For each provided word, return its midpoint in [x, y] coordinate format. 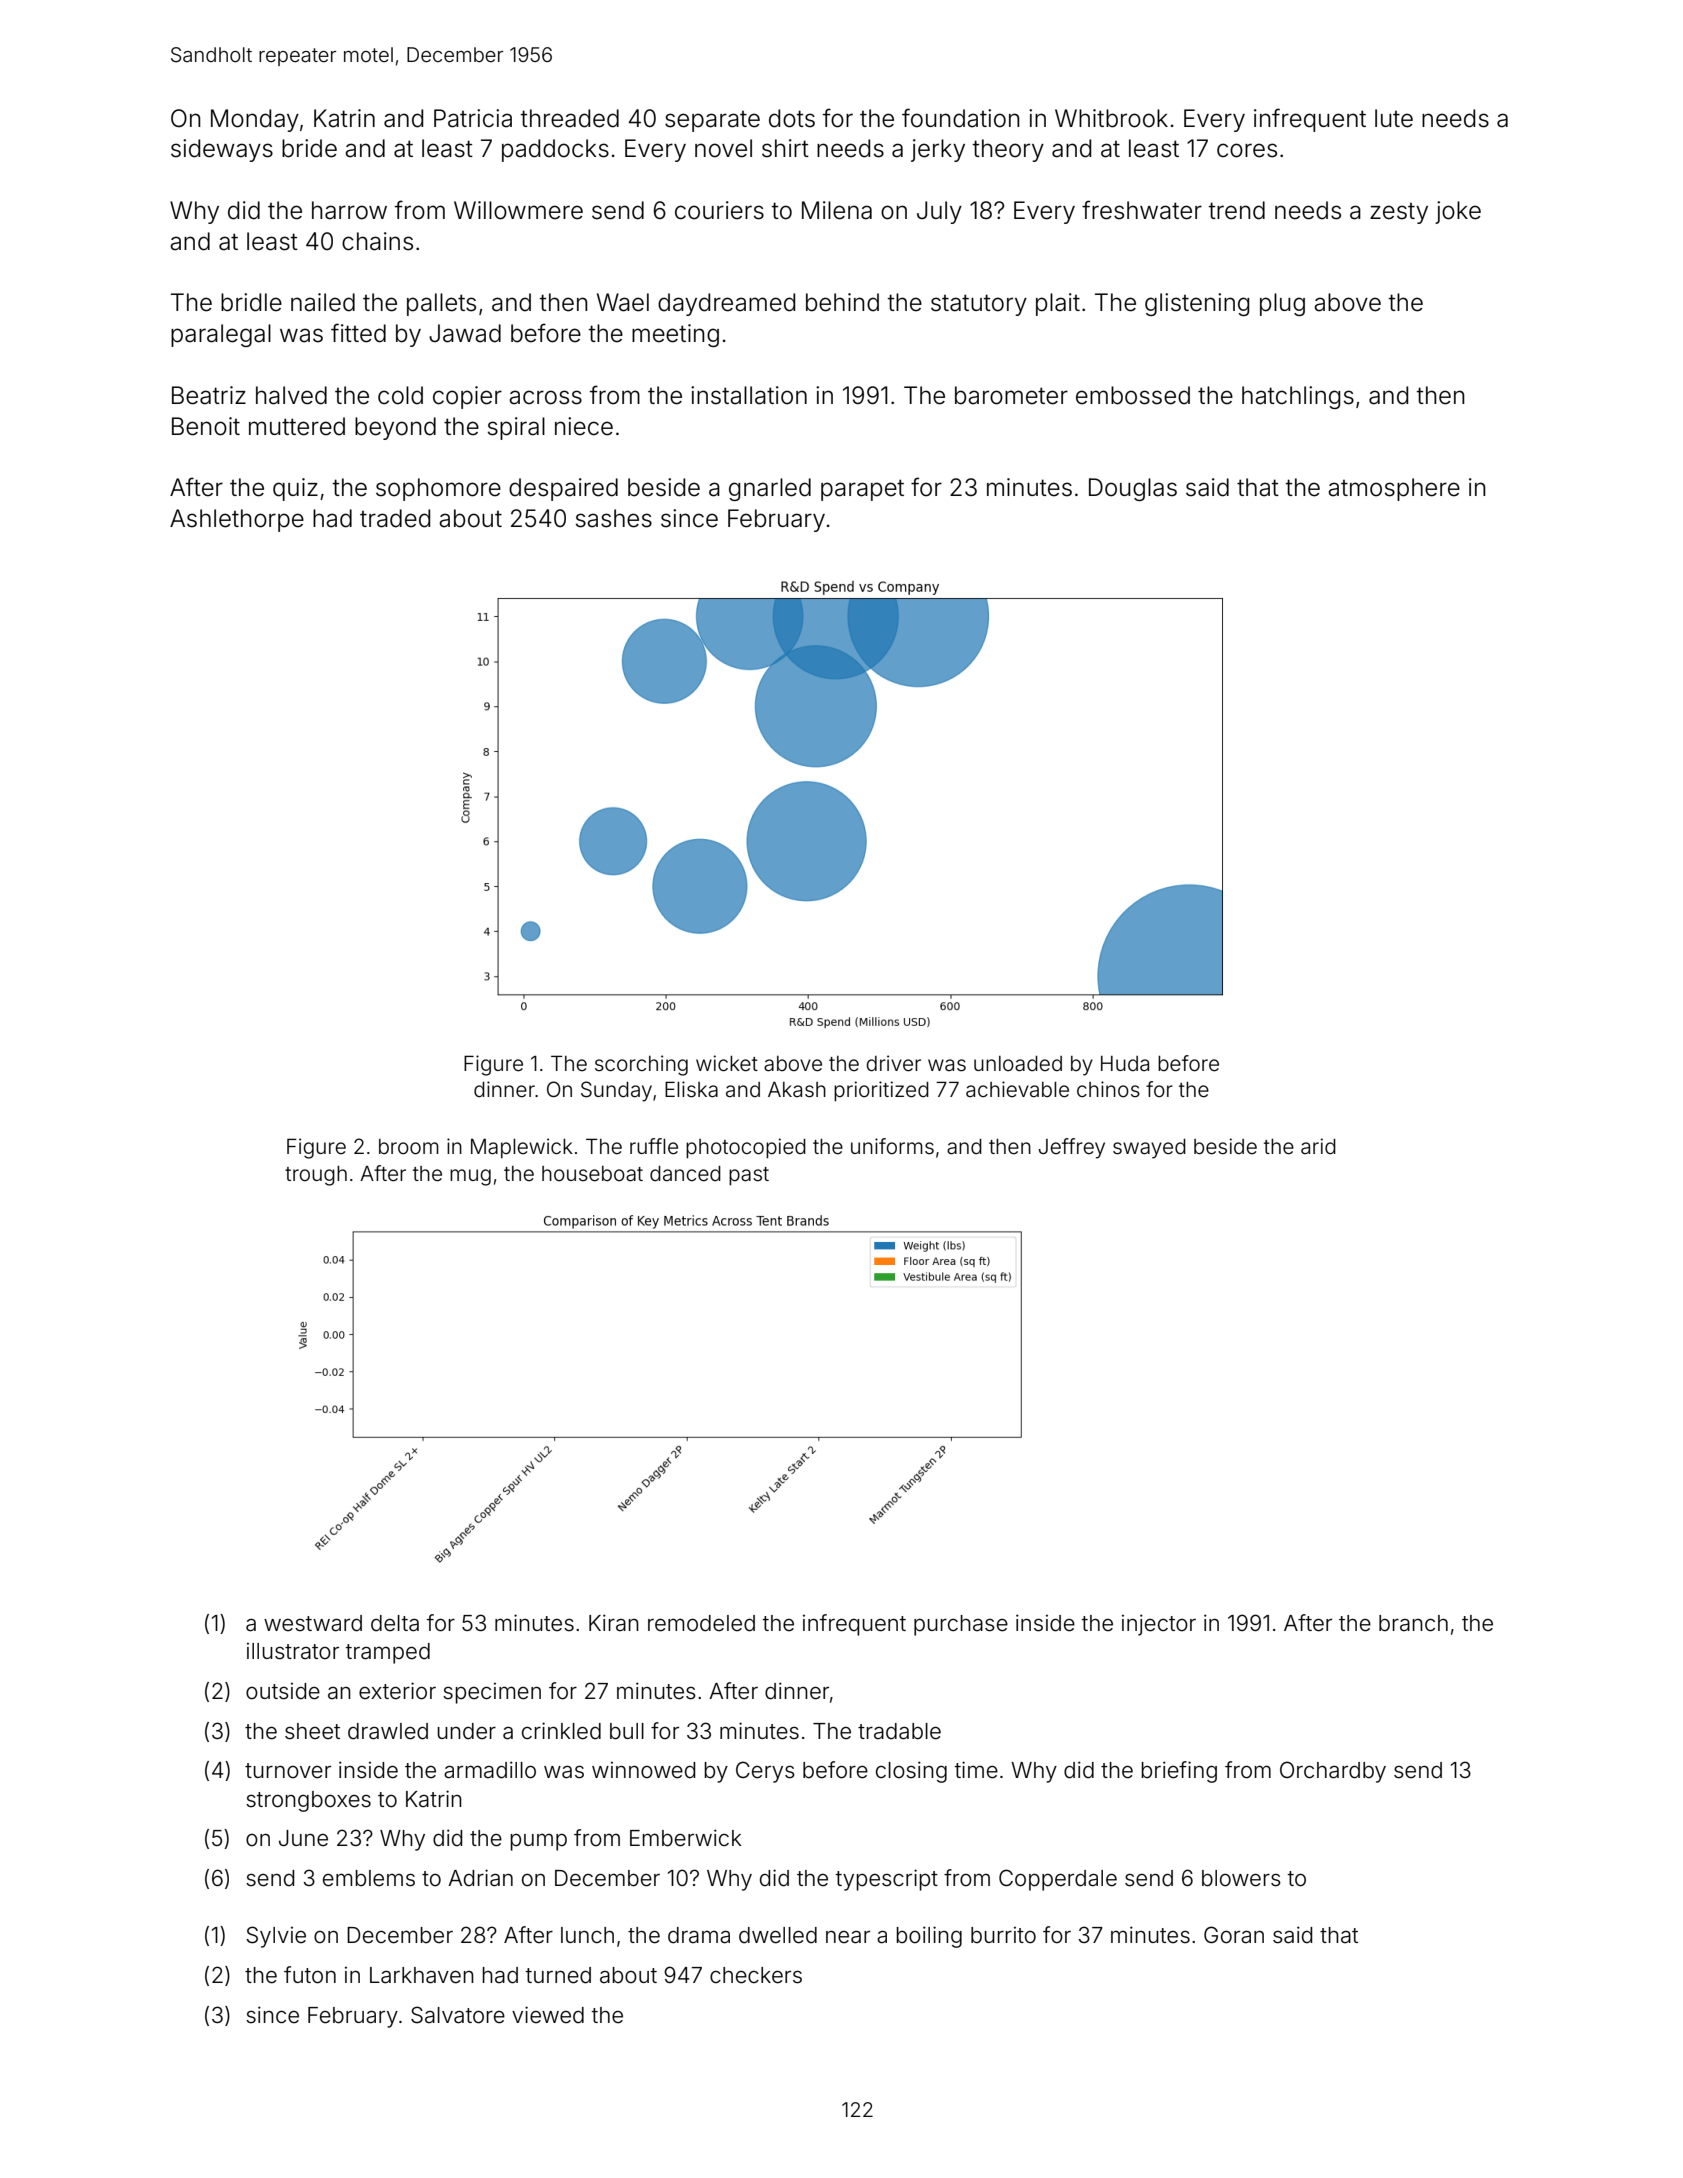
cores [1247, 150]
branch [1413, 1623]
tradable [899, 1731]
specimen [492, 1693]
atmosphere [1394, 489]
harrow [349, 210]
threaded [570, 118]
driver [893, 1063]
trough [316, 1176]
